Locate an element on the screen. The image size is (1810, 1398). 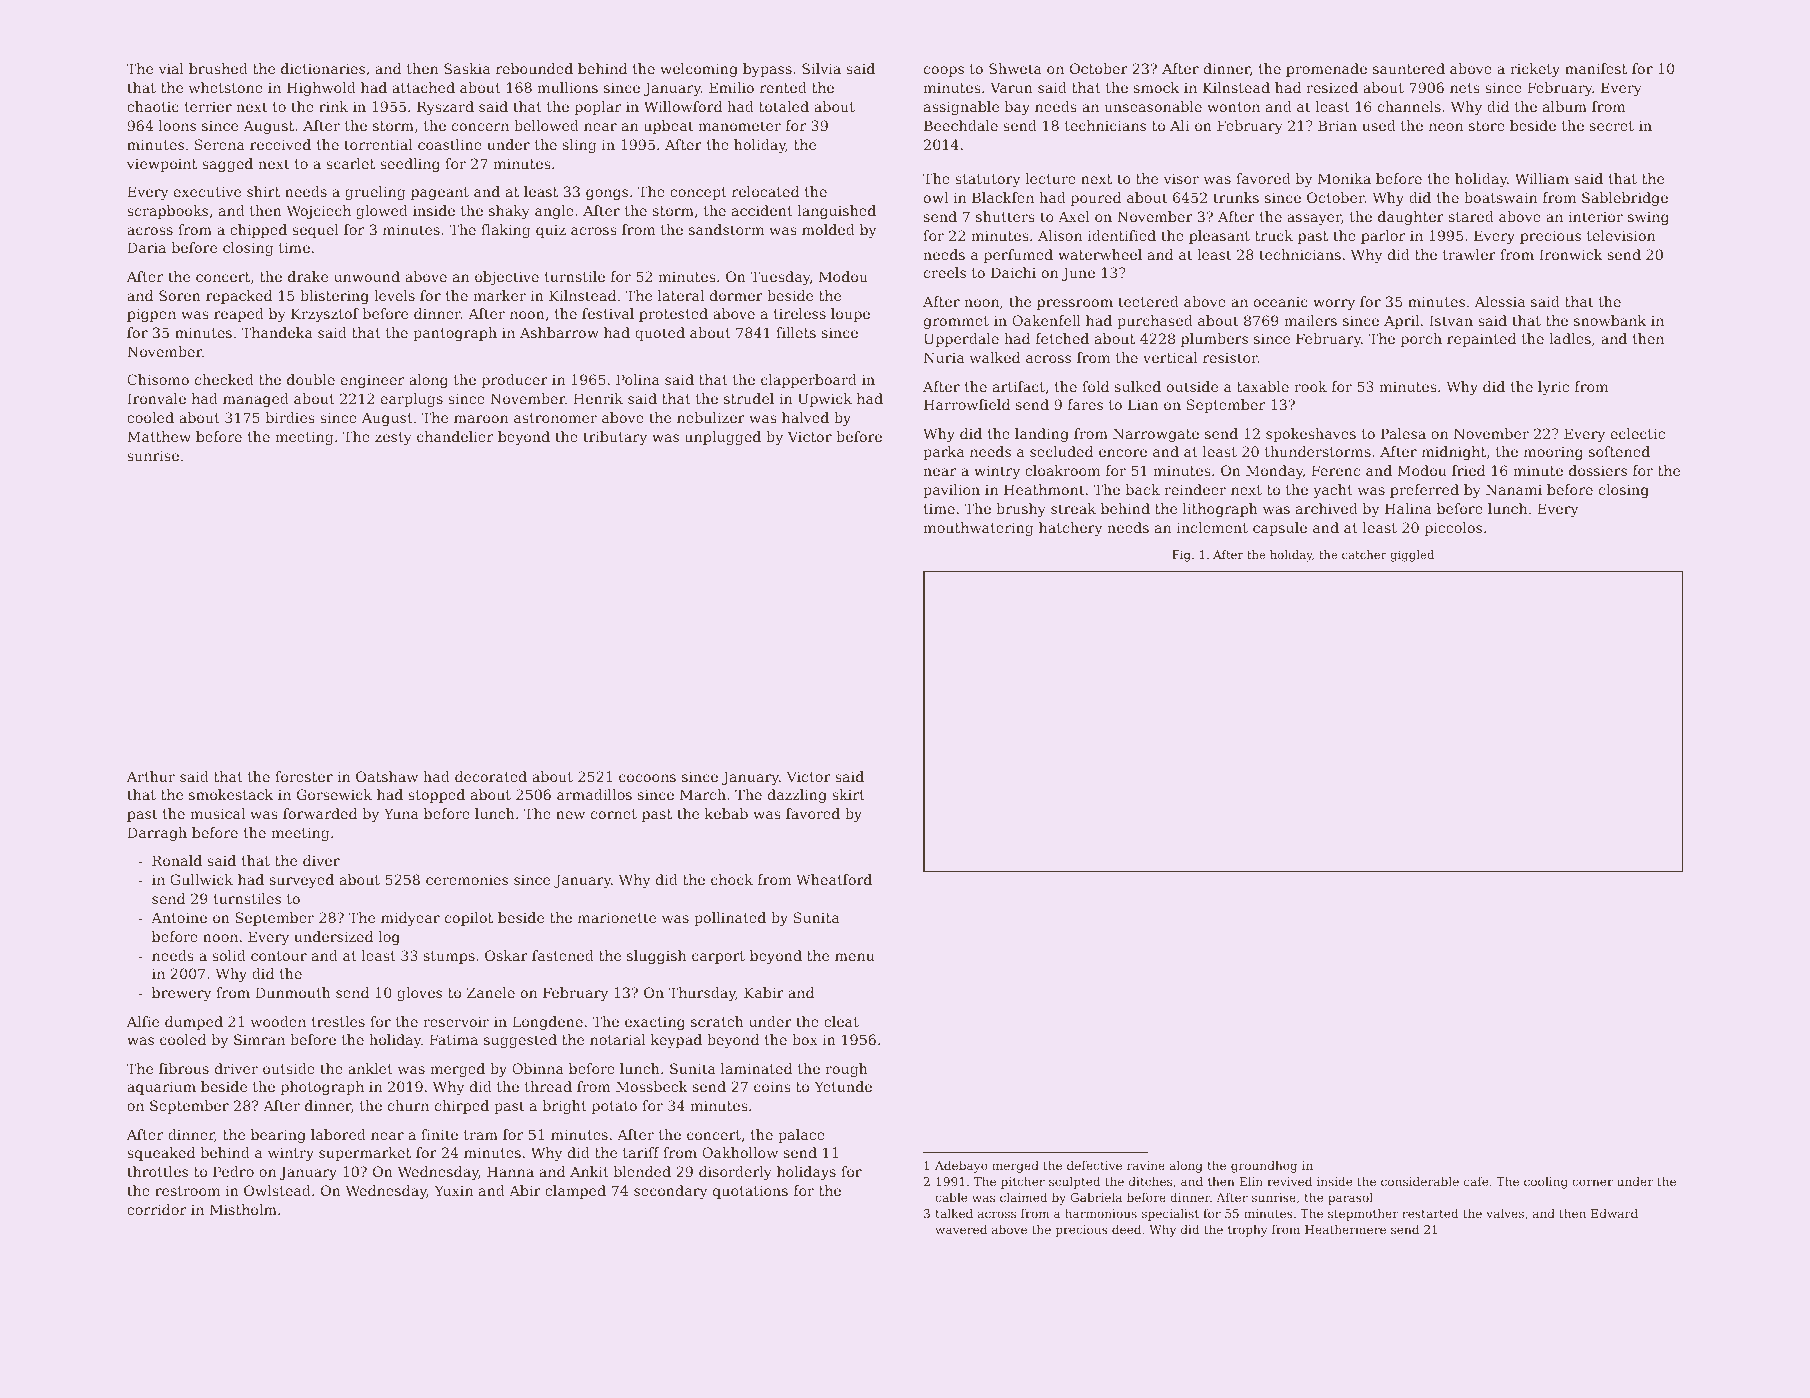
Sablebridge is located at coordinates (1625, 199).
